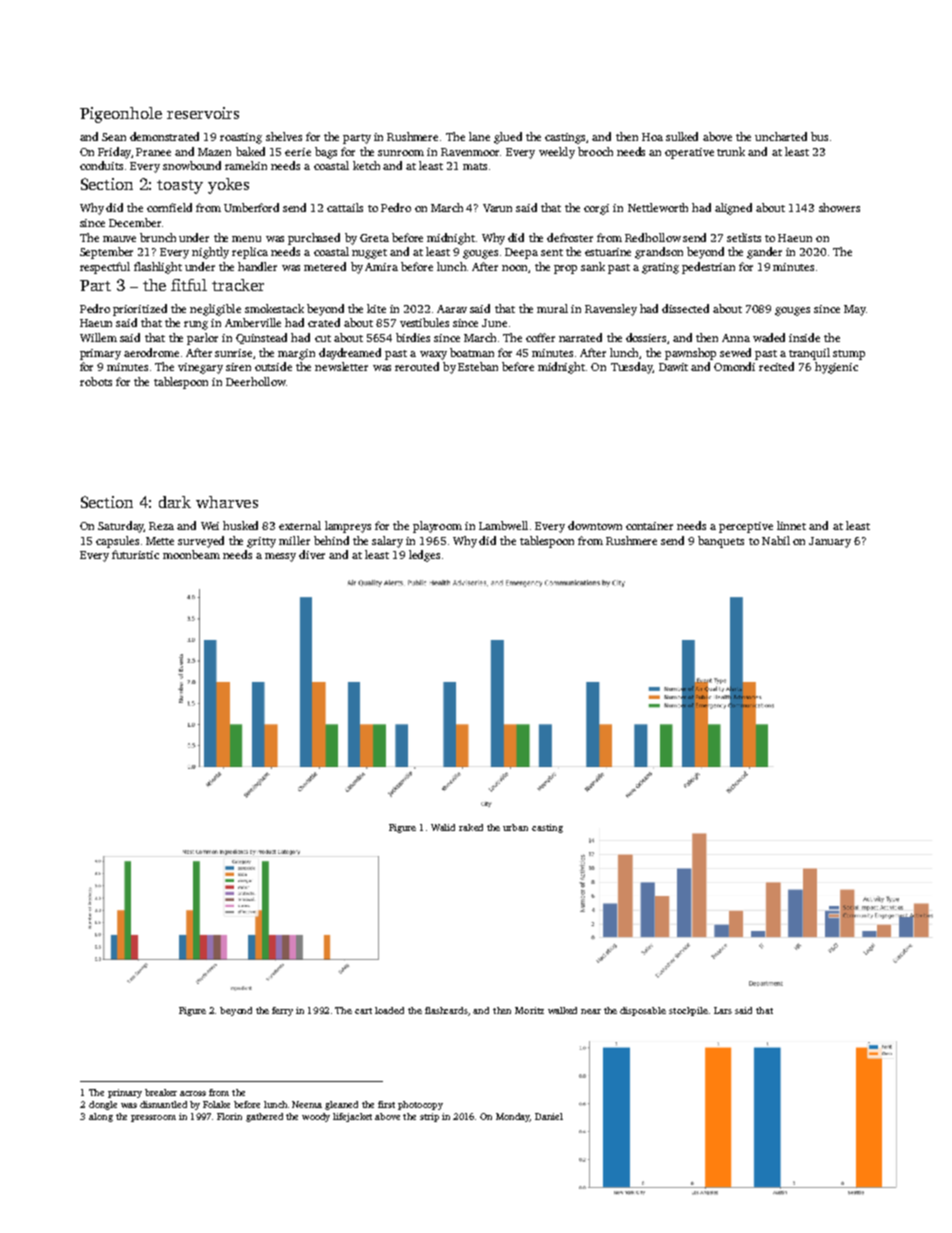 The height and width of the screenshot is (1233, 952). Describe the element at coordinates (117, 542) in the screenshot. I see `capsules` at that location.
